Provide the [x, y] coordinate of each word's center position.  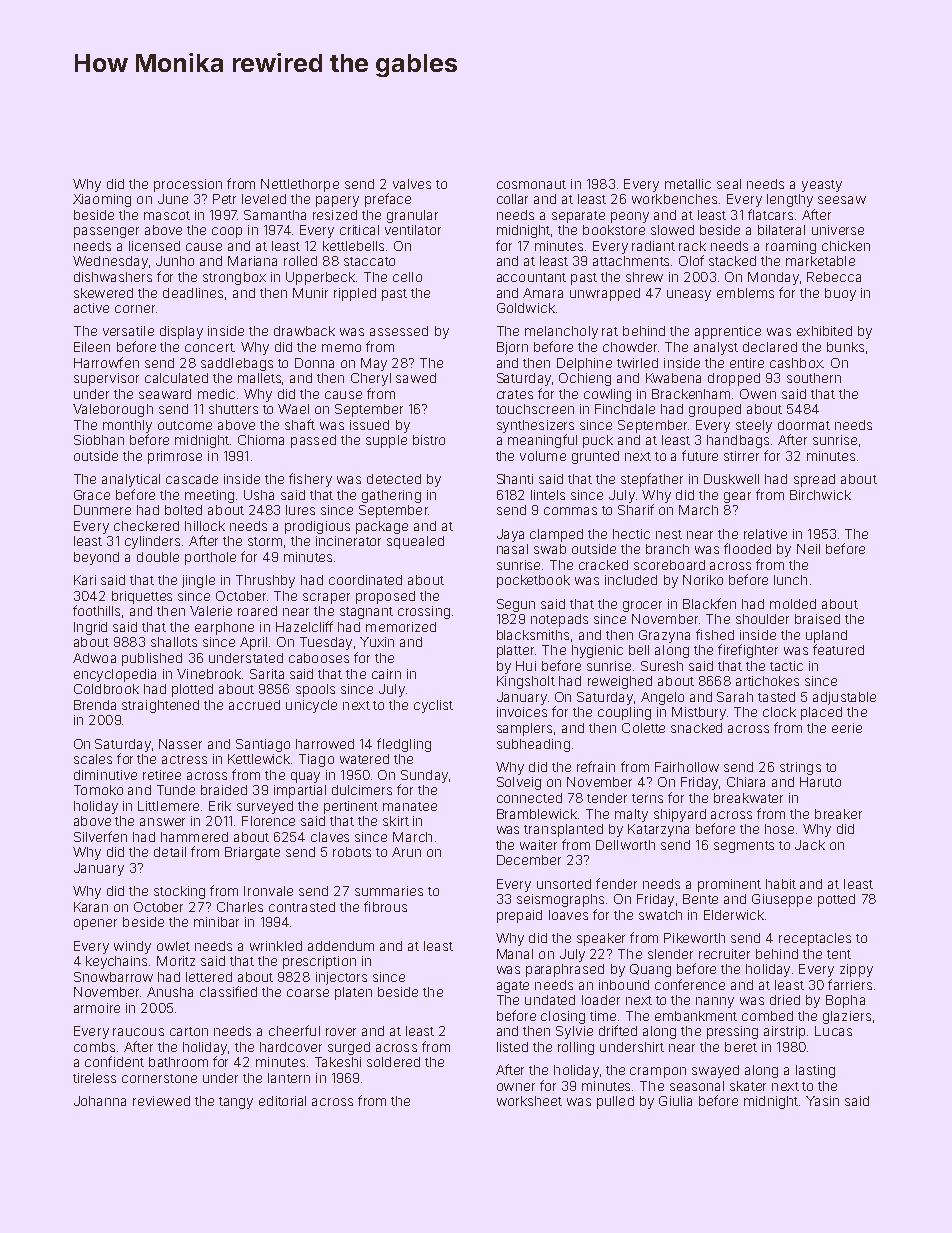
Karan [91, 907]
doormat [804, 425]
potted [836, 900]
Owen [758, 394]
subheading [533, 745]
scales [93, 759]
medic [216, 394]
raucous [138, 1032]
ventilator [413, 230]
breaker [838, 814]
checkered [146, 526]
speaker [601, 939]
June [173, 199]
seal [729, 184]
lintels [548, 495]
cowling [607, 395]
